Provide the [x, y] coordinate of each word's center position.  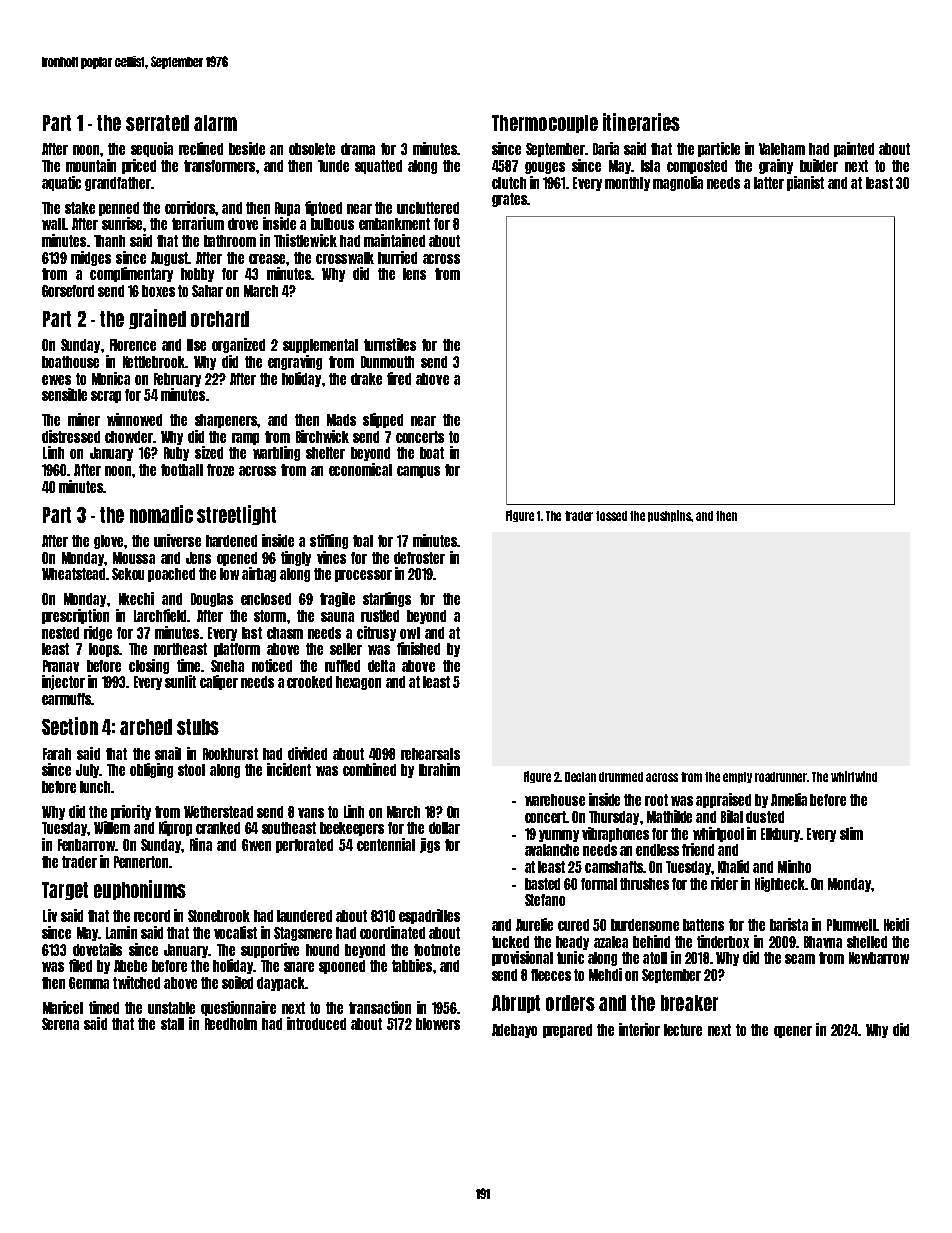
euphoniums [140, 890]
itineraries [641, 122]
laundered [304, 916]
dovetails [97, 949]
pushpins [670, 516]
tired [399, 378]
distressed [71, 436]
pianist [805, 183]
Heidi [896, 924]
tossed [611, 516]
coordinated [392, 932]
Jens [198, 558]
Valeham [782, 149]
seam [800, 959]
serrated [157, 123]
